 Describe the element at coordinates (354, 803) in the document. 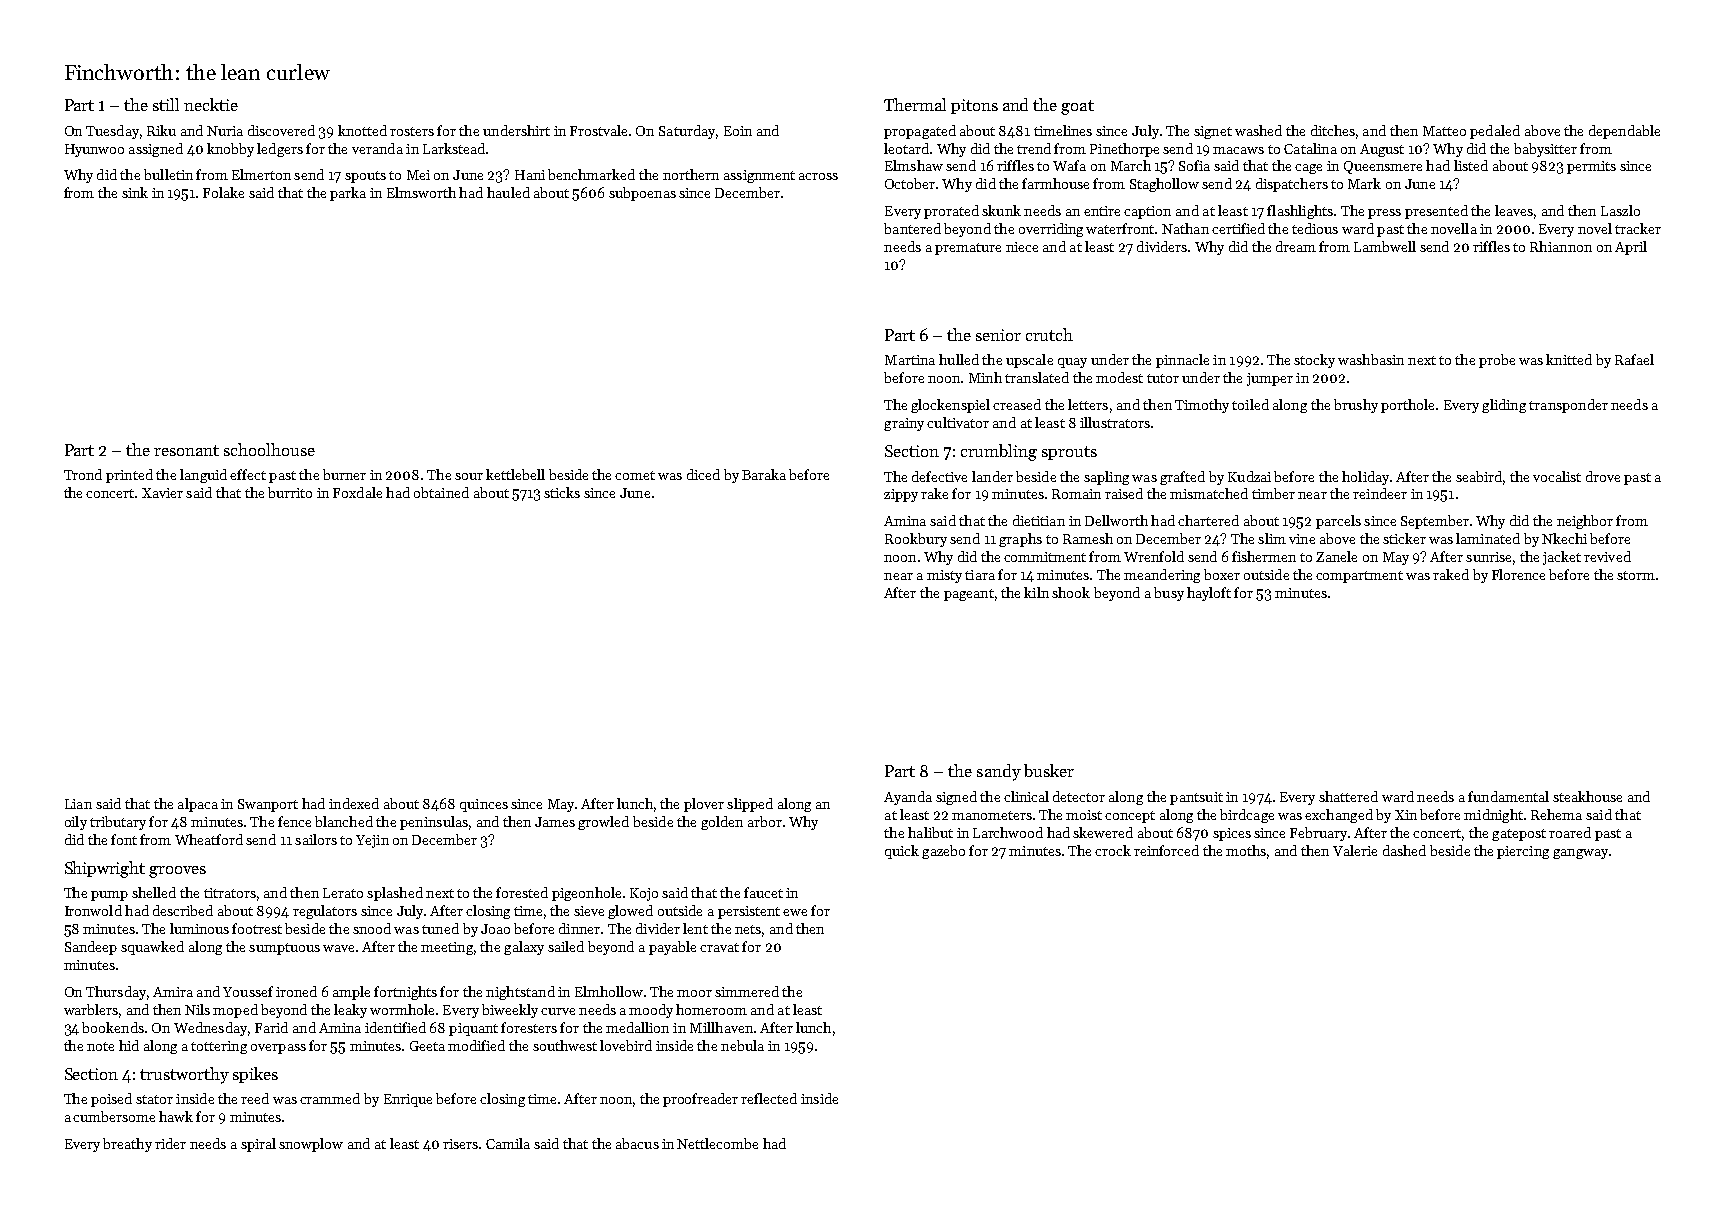

I see `indexed` at that location.
